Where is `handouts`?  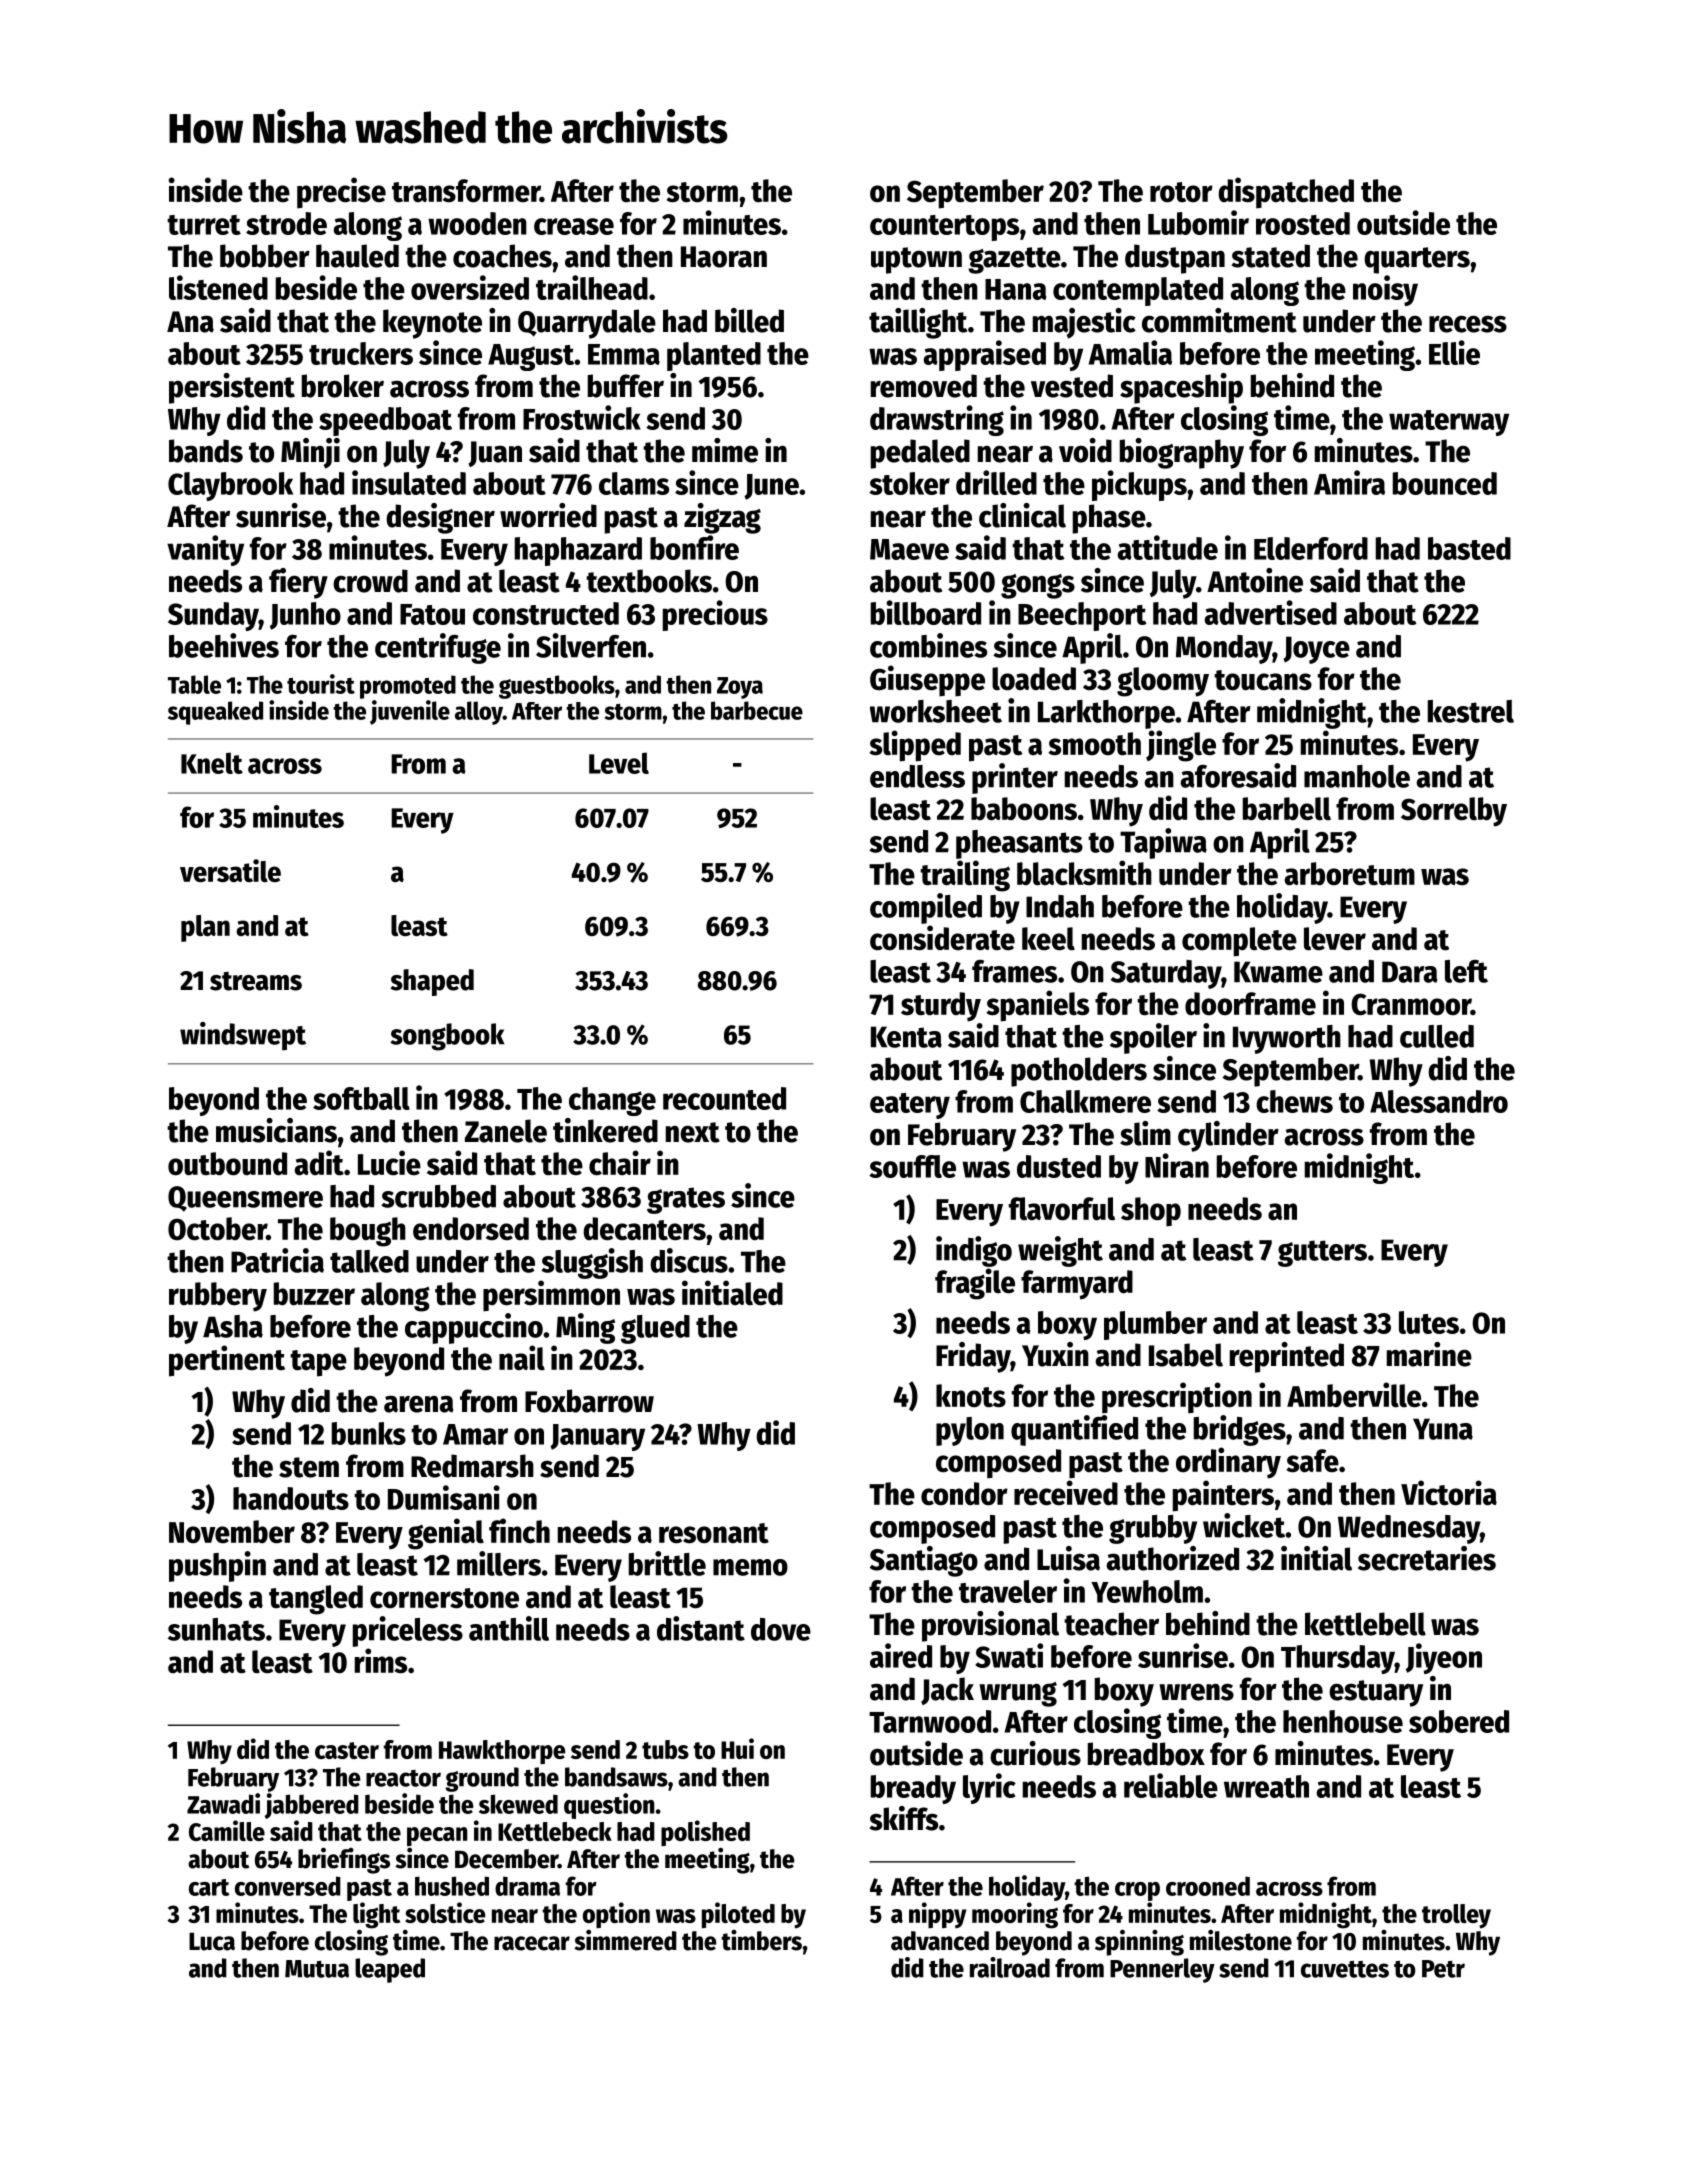
handouts is located at coordinates (291, 1498).
